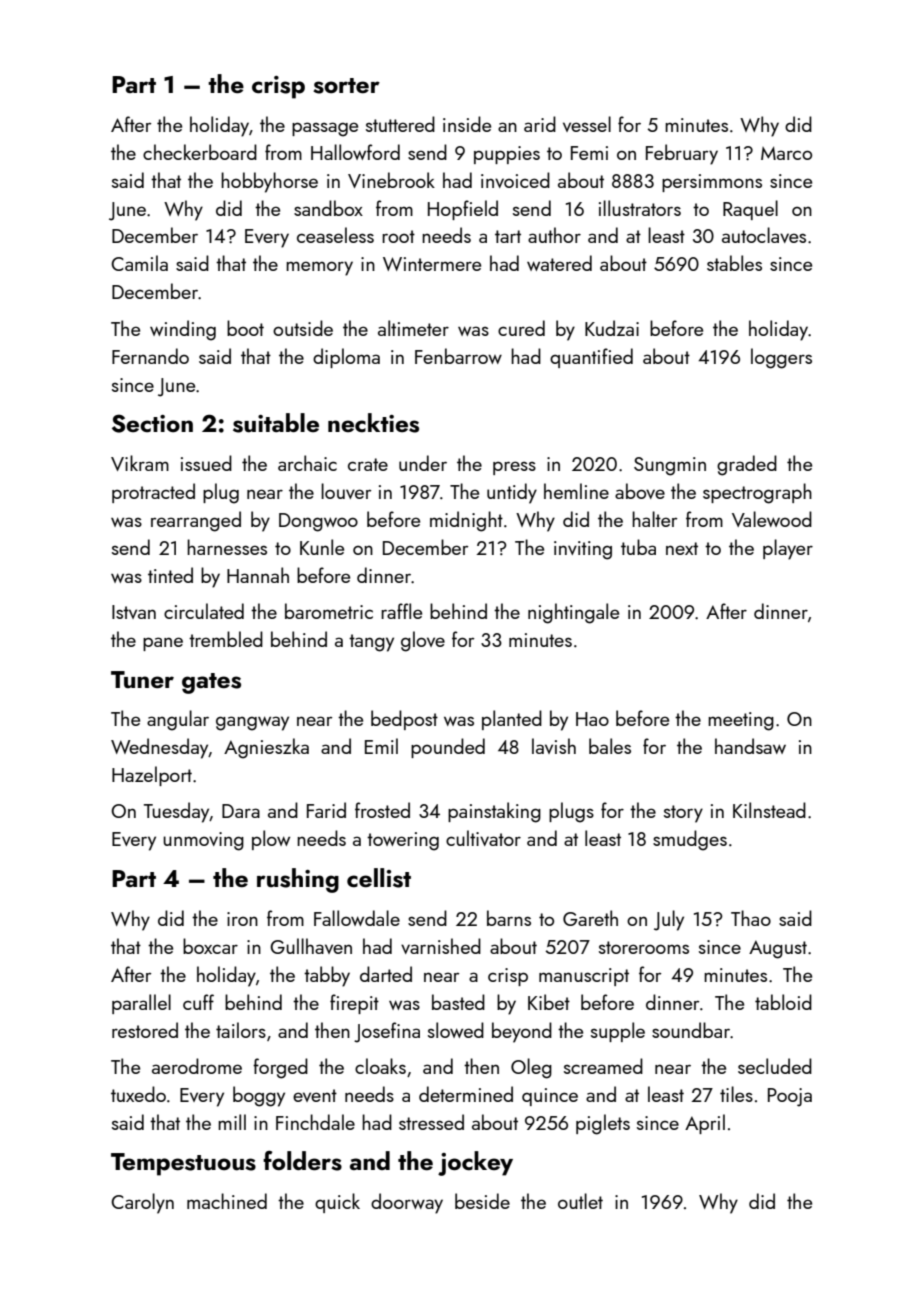  I want to click on bales, so click(610, 746).
